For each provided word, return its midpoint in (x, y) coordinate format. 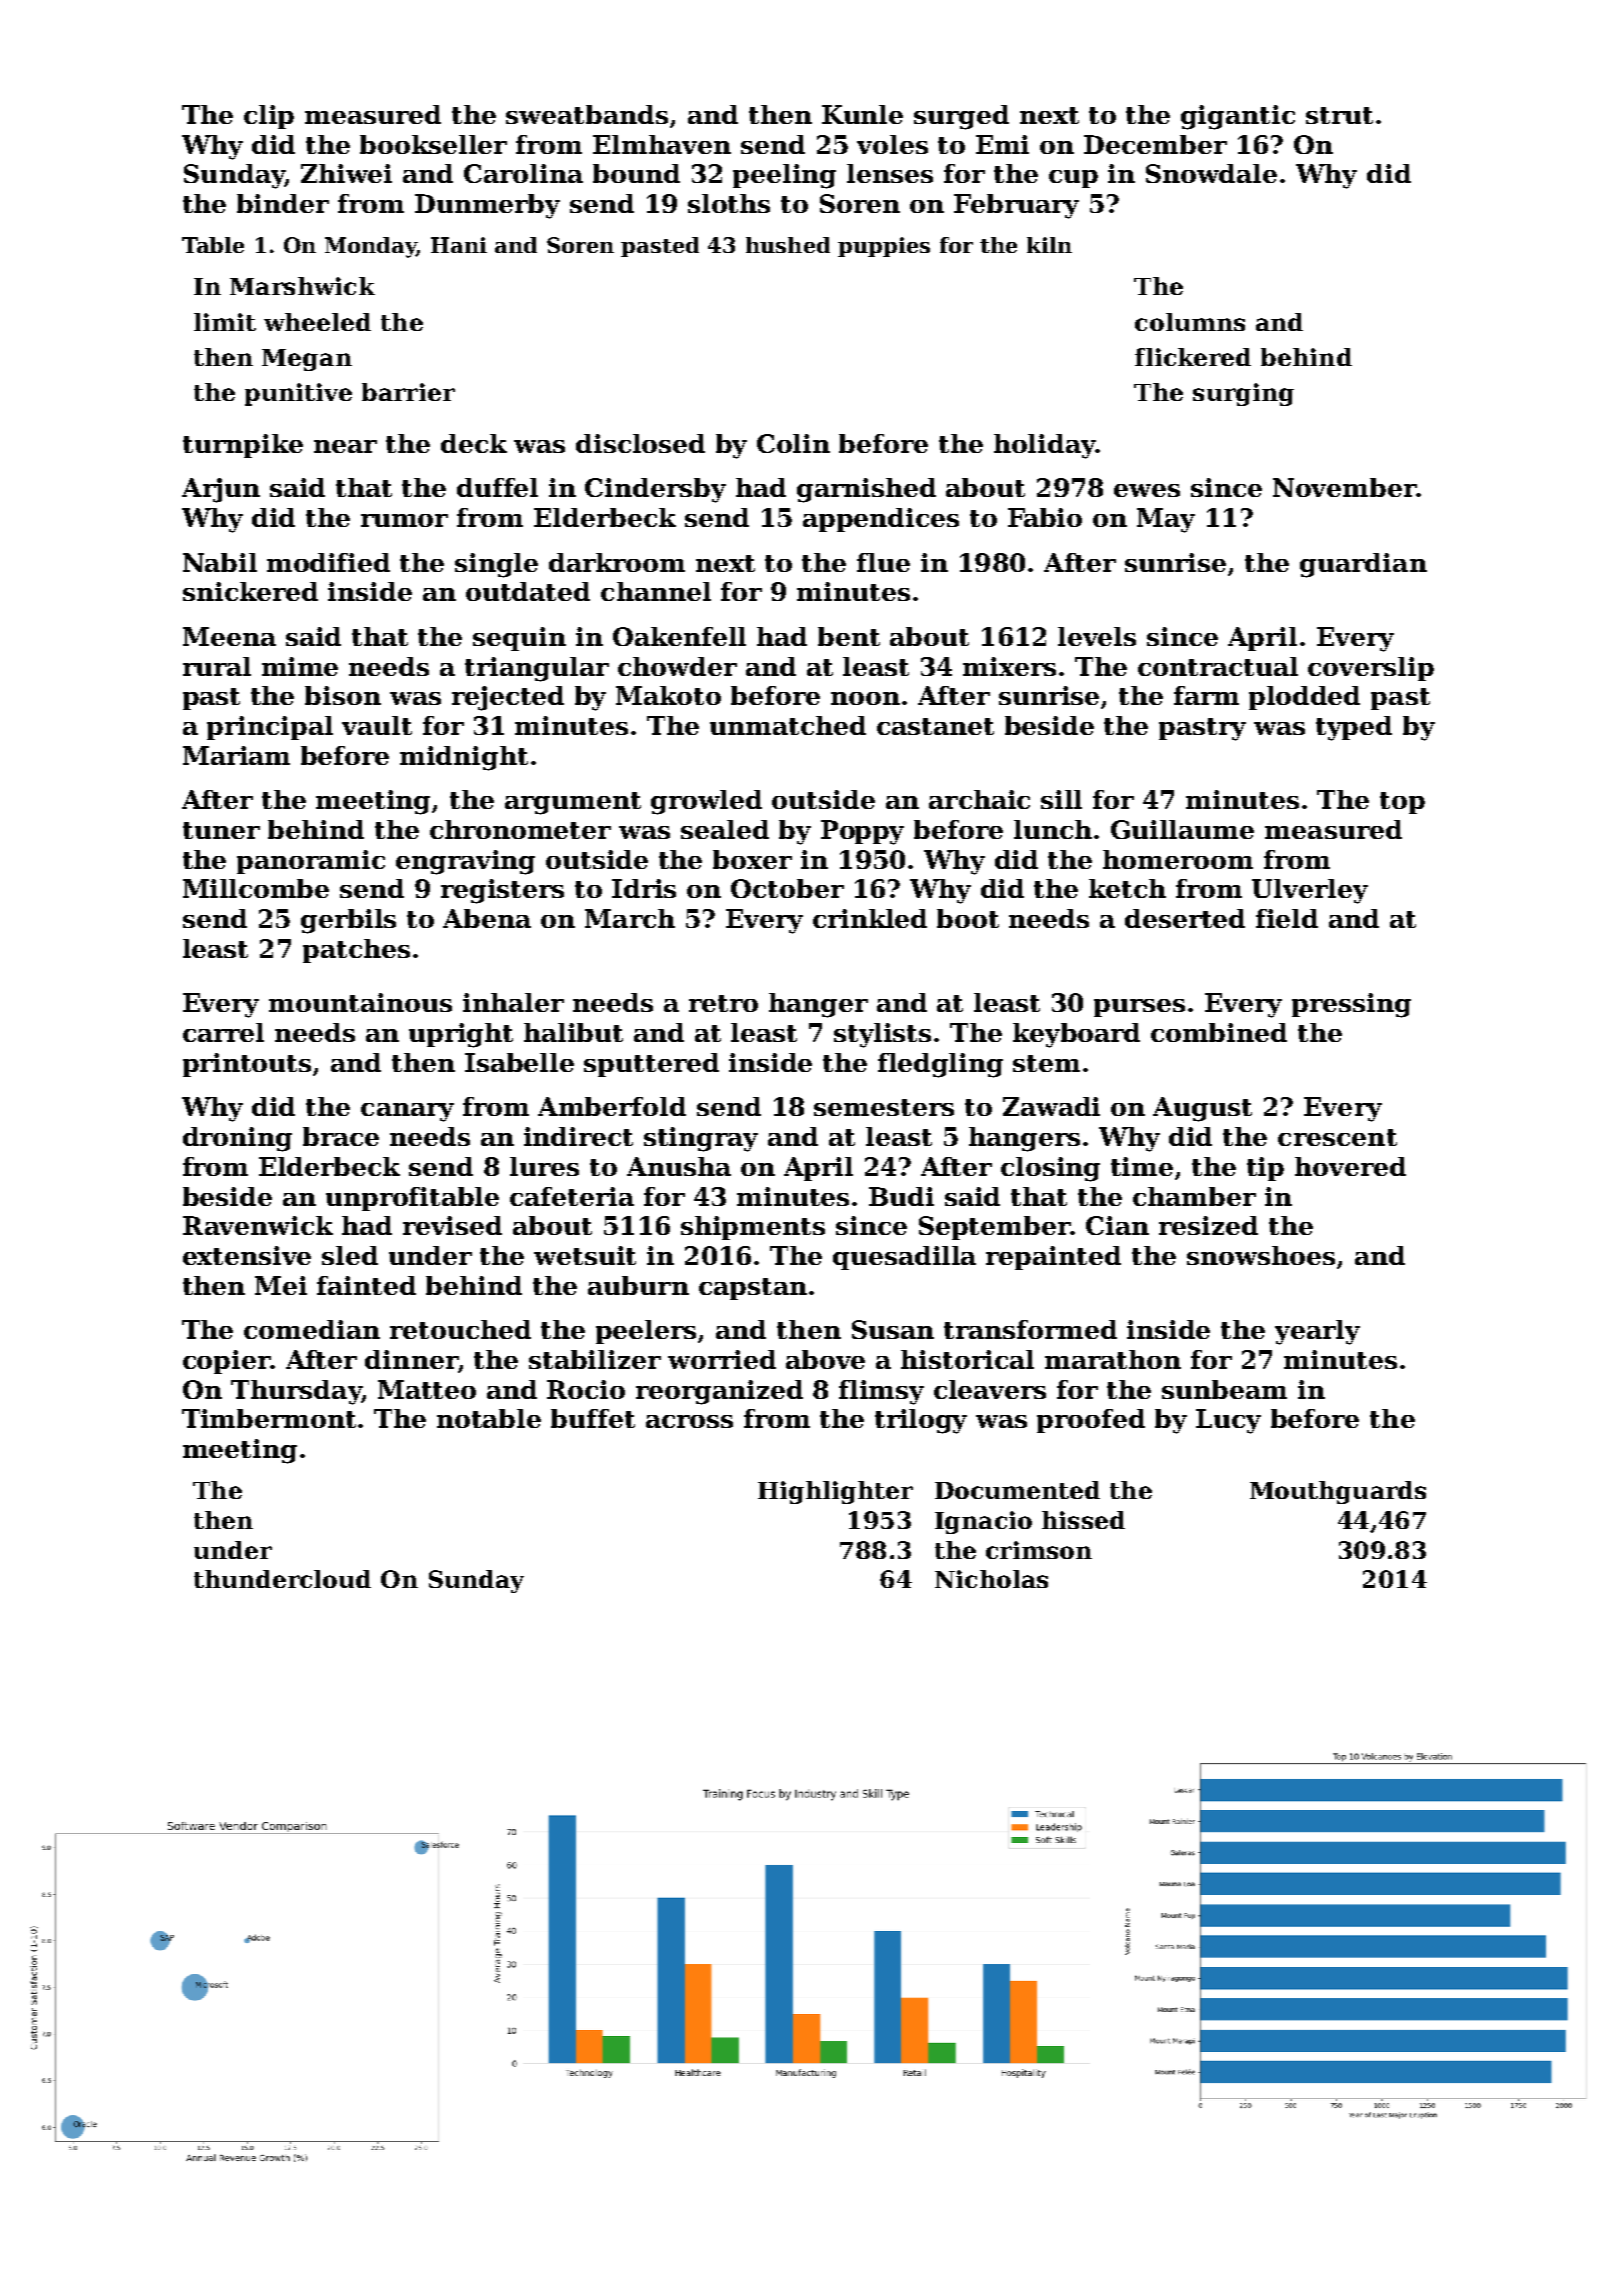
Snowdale (1211, 173)
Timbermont (269, 1418)
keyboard (1076, 1035)
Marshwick (302, 286)
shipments (753, 1228)
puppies (884, 247)
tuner (221, 830)
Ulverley (1310, 891)
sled (350, 1255)
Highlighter (835, 1492)
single (496, 565)
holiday (1045, 446)
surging (1243, 394)
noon (865, 698)
